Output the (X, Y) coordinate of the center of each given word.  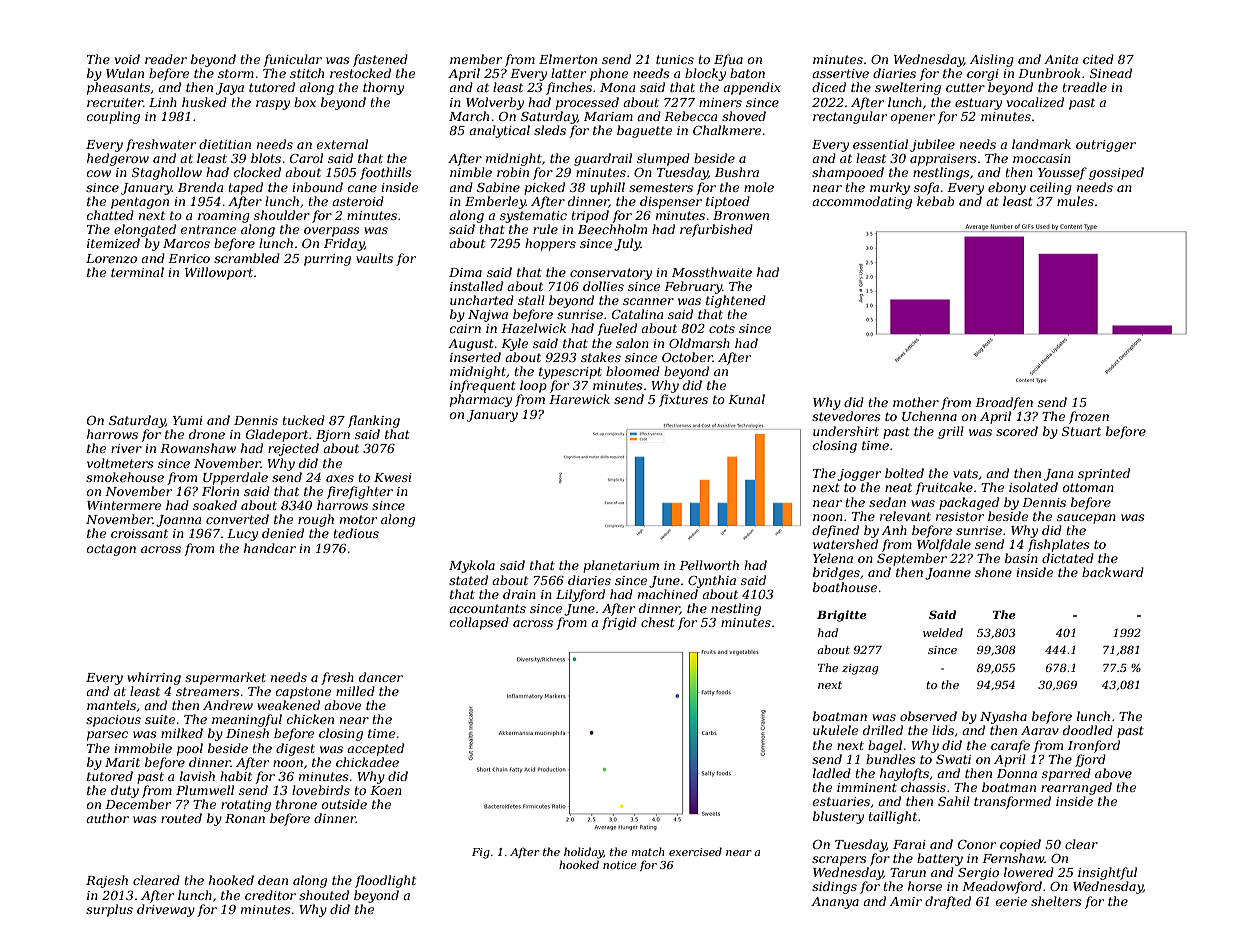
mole (759, 187)
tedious (356, 533)
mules (1075, 201)
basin (1021, 558)
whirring (154, 678)
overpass (332, 232)
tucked (304, 420)
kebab (935, 201)
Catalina (637, 314)
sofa (926, 188)
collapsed (479, 623)
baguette (644, 131)
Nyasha (1003, 717)
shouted (324, 895)
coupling (113, 117)
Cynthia (712, 581)
